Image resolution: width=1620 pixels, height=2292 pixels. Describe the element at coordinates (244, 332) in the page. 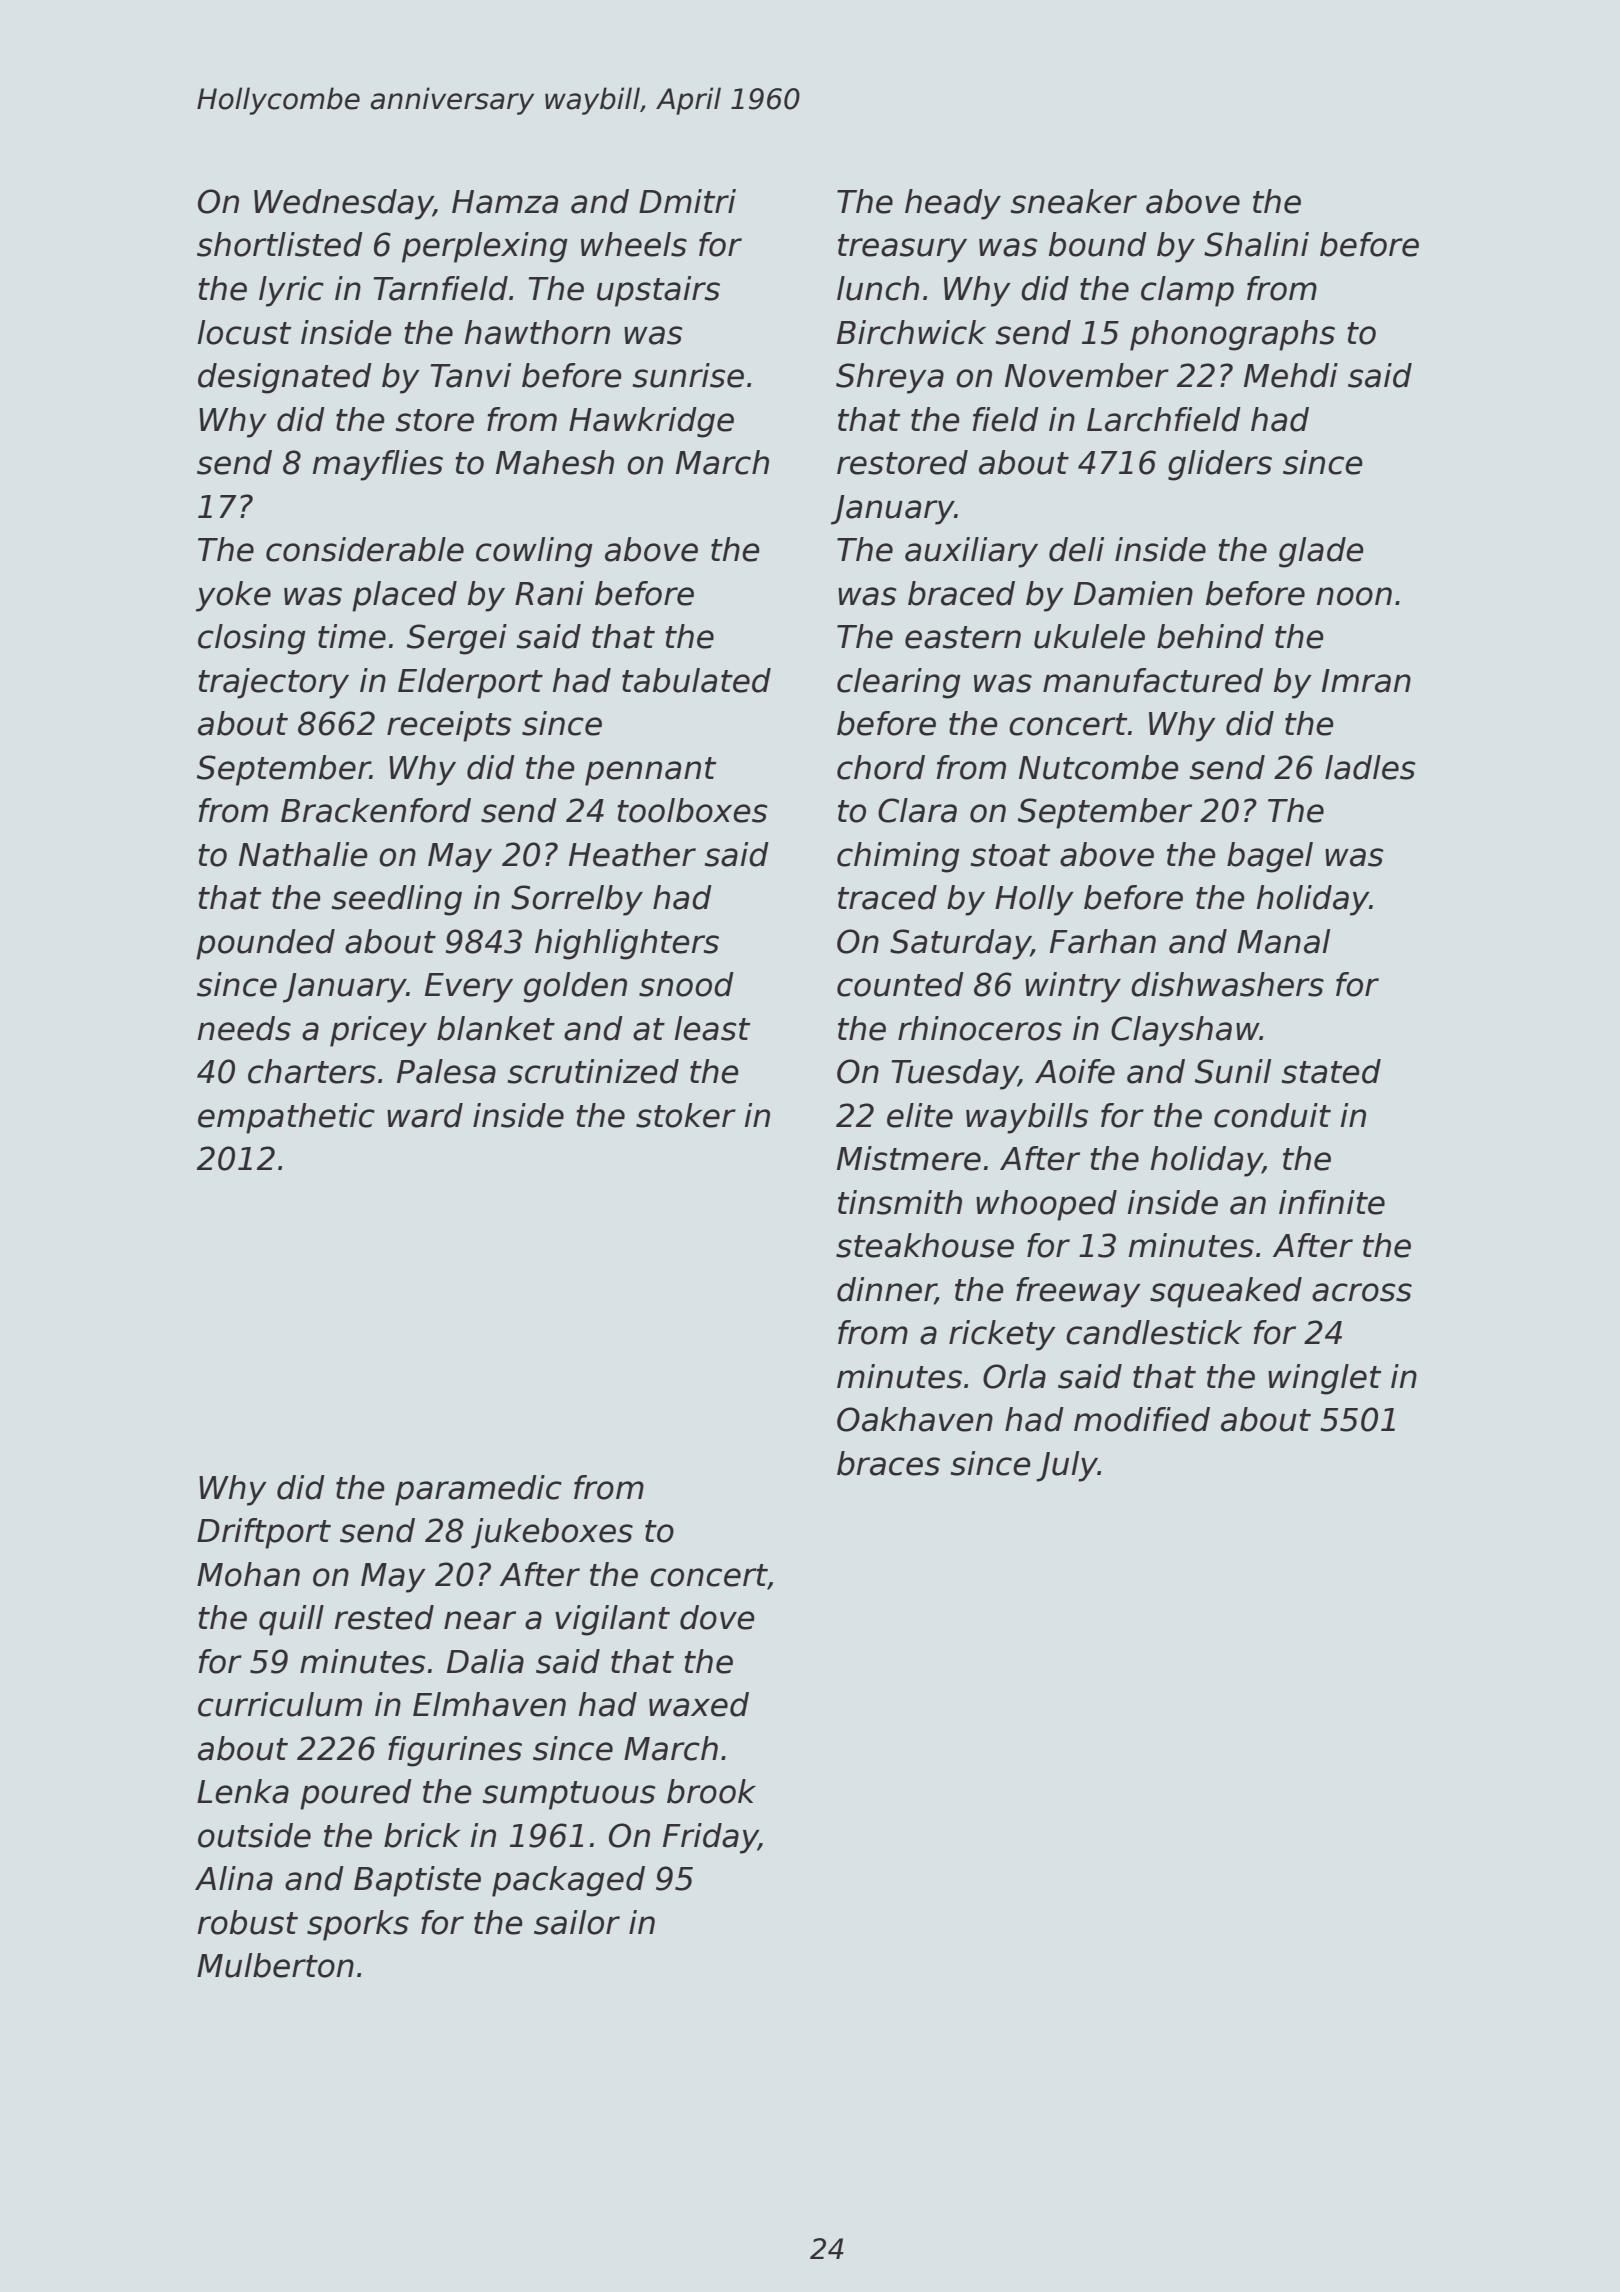

I see `locust` at that location.
